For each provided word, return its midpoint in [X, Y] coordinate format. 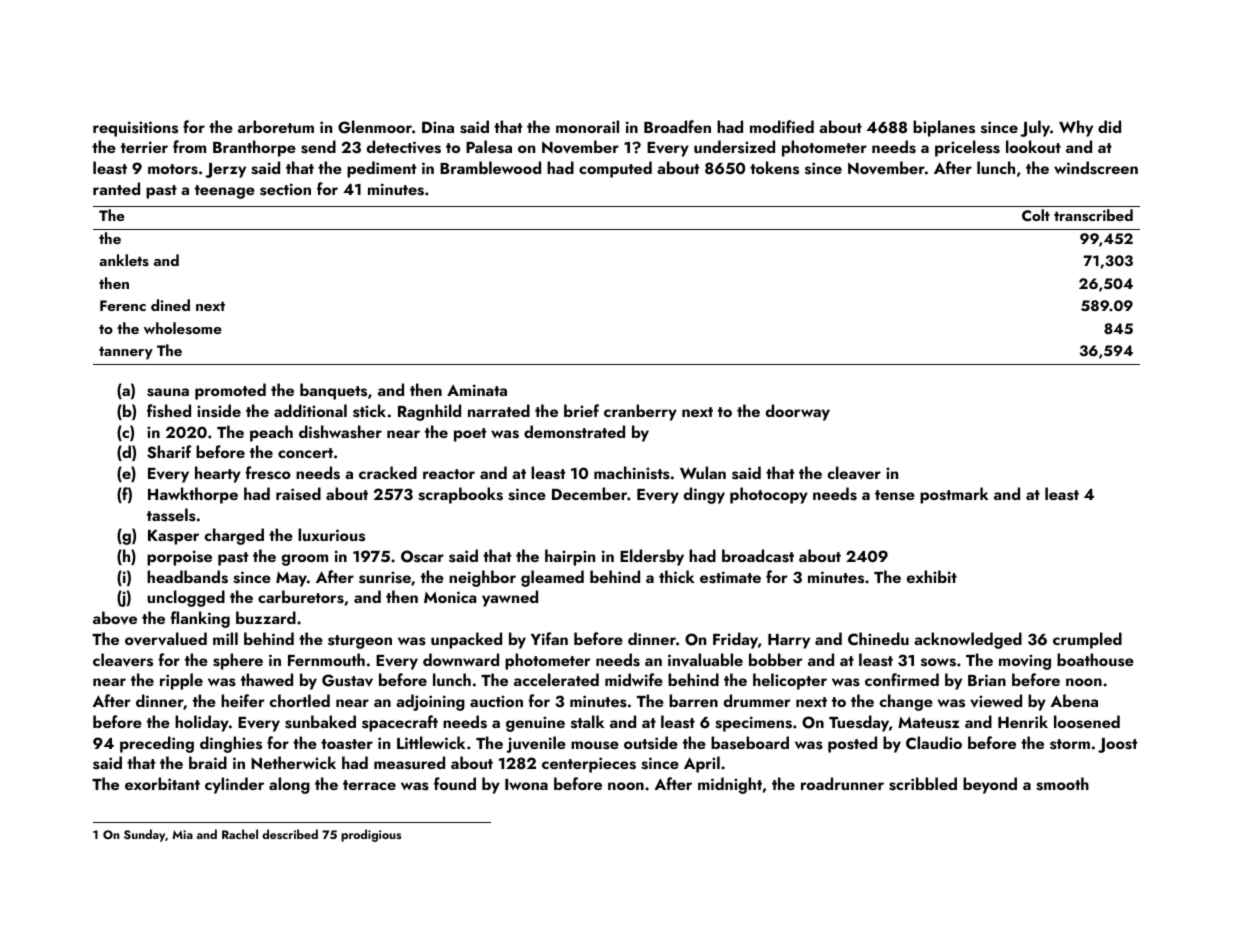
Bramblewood [490, 167]
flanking [200, 619]
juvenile [536, 744]
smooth [1062, 784]
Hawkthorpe [193, 495]
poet [470, 435]
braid [208, 762]
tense [895, 495]
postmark [954, 495]
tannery [126, 353]
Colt [1036, 215]
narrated [499, 410]
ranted [116, 188]
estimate [730, 577]
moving [1025, 662]
